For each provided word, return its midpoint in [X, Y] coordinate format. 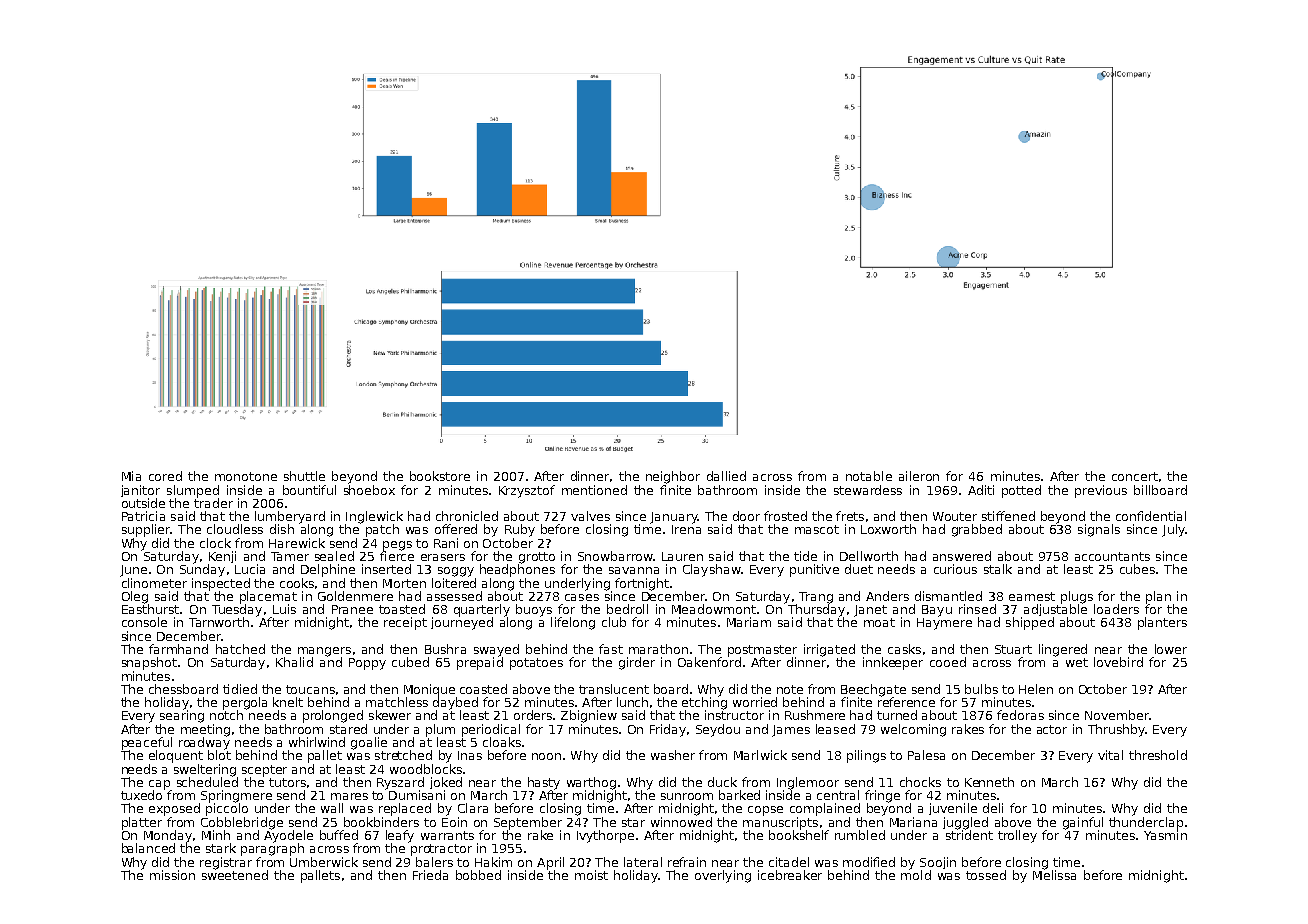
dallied [726, 476]
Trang [816, 598]
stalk [998, 569]
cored [165, 476]
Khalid [294, 662]
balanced [148, 848]
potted [1021, 491]
